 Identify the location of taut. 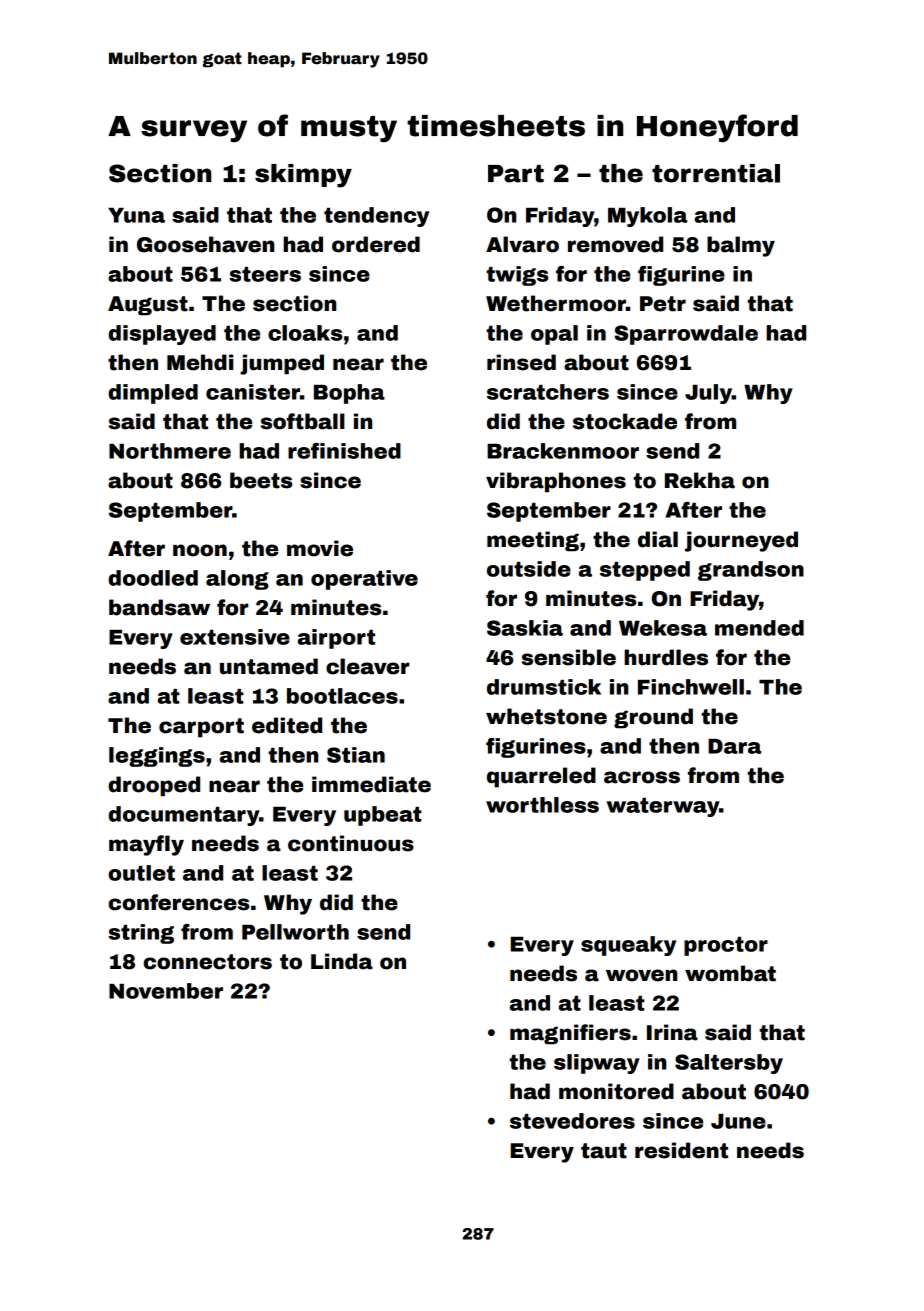
(604, 1151).
